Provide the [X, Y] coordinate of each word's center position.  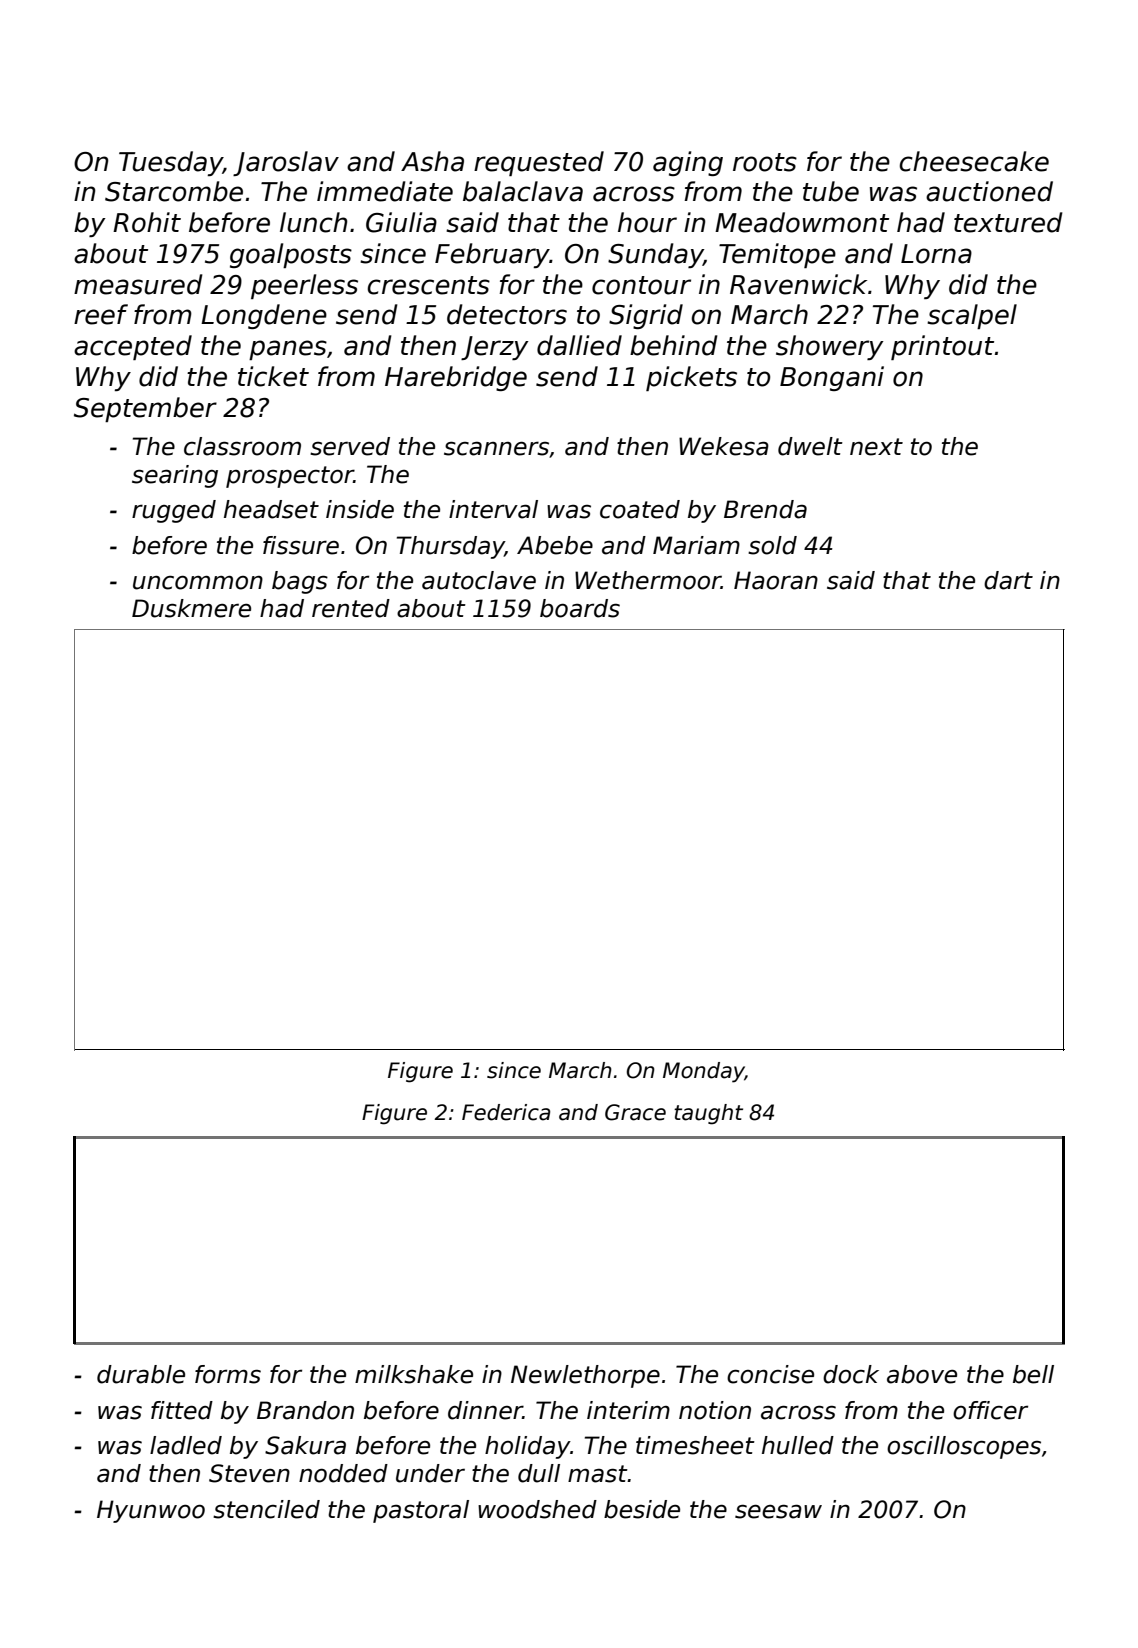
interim [628, 1410]
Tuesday [171, 163]
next [876, 447]
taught [708, 1114]
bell [1033, 1374]
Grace [635, 1112]
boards [580, 608]
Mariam [696, 545]
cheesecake [974, 161]
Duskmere [191, 608]
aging [688, 163]
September [145, 409]
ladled [186, 1445]
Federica [506, 1112]
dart [1008, 580]
